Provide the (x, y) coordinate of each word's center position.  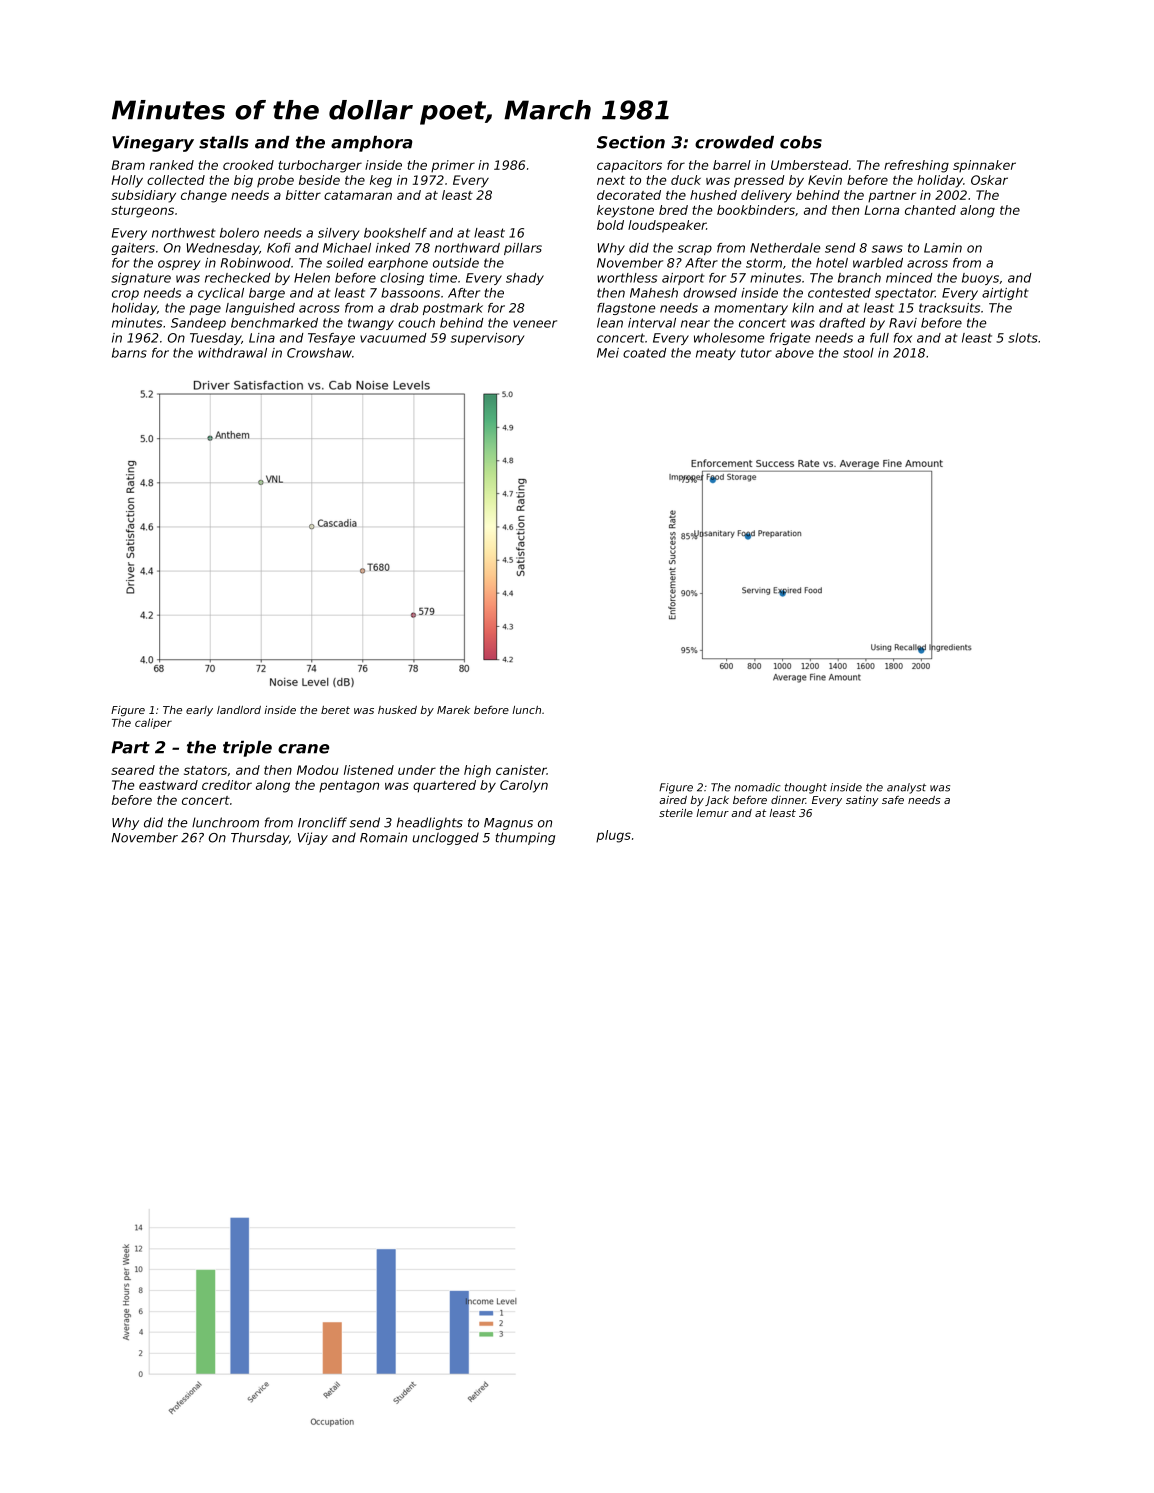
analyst (906, 788)
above (794, 353)
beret (335, 710)
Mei (608, 353)
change (204, 196)
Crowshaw (319, 353)
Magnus (508, 824)
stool (858, 353)
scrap (695, 250)
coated (645, 353)
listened (369, 770)
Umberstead (810, 165)
